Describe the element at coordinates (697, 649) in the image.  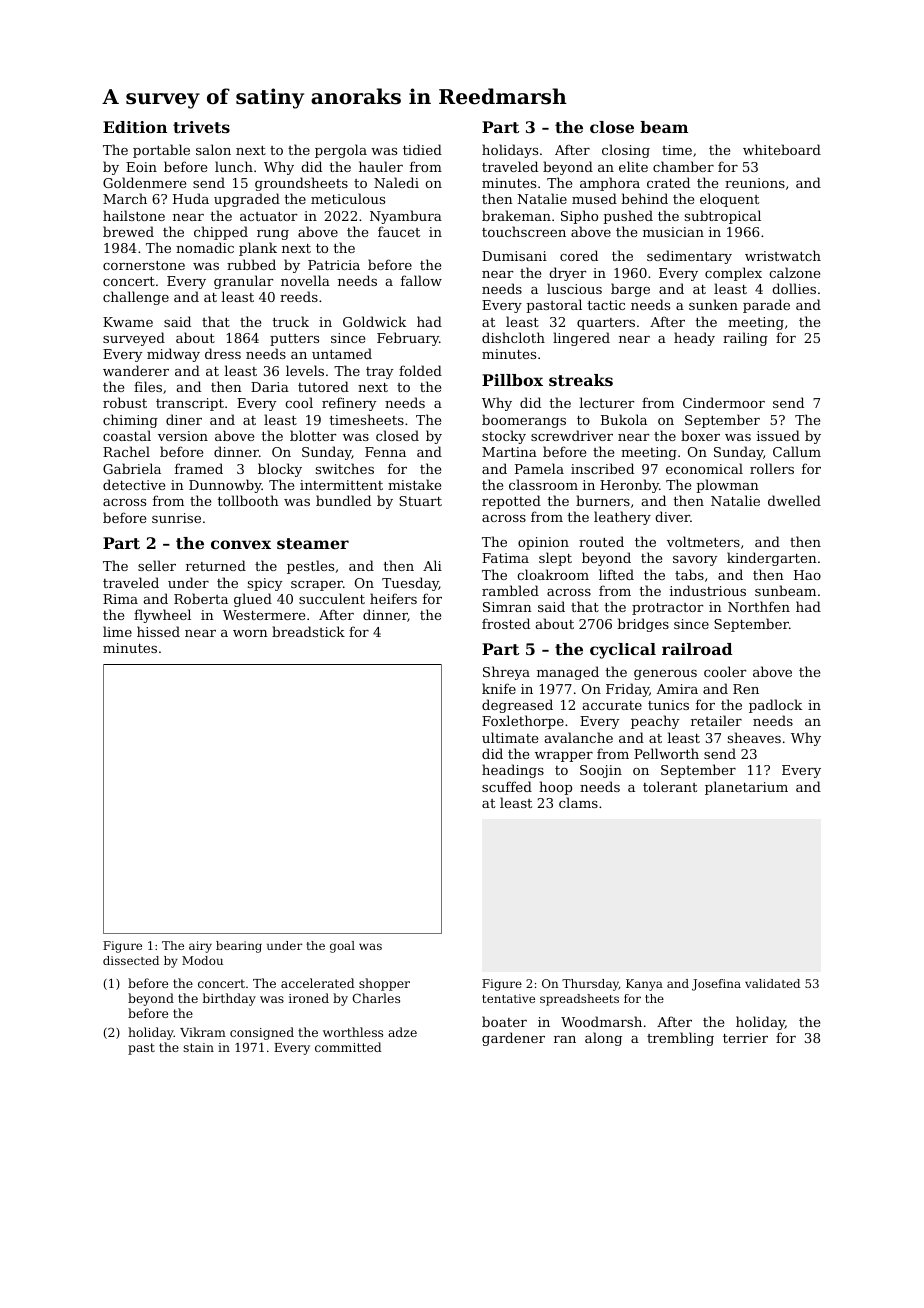
I see `railroad` at that location.
